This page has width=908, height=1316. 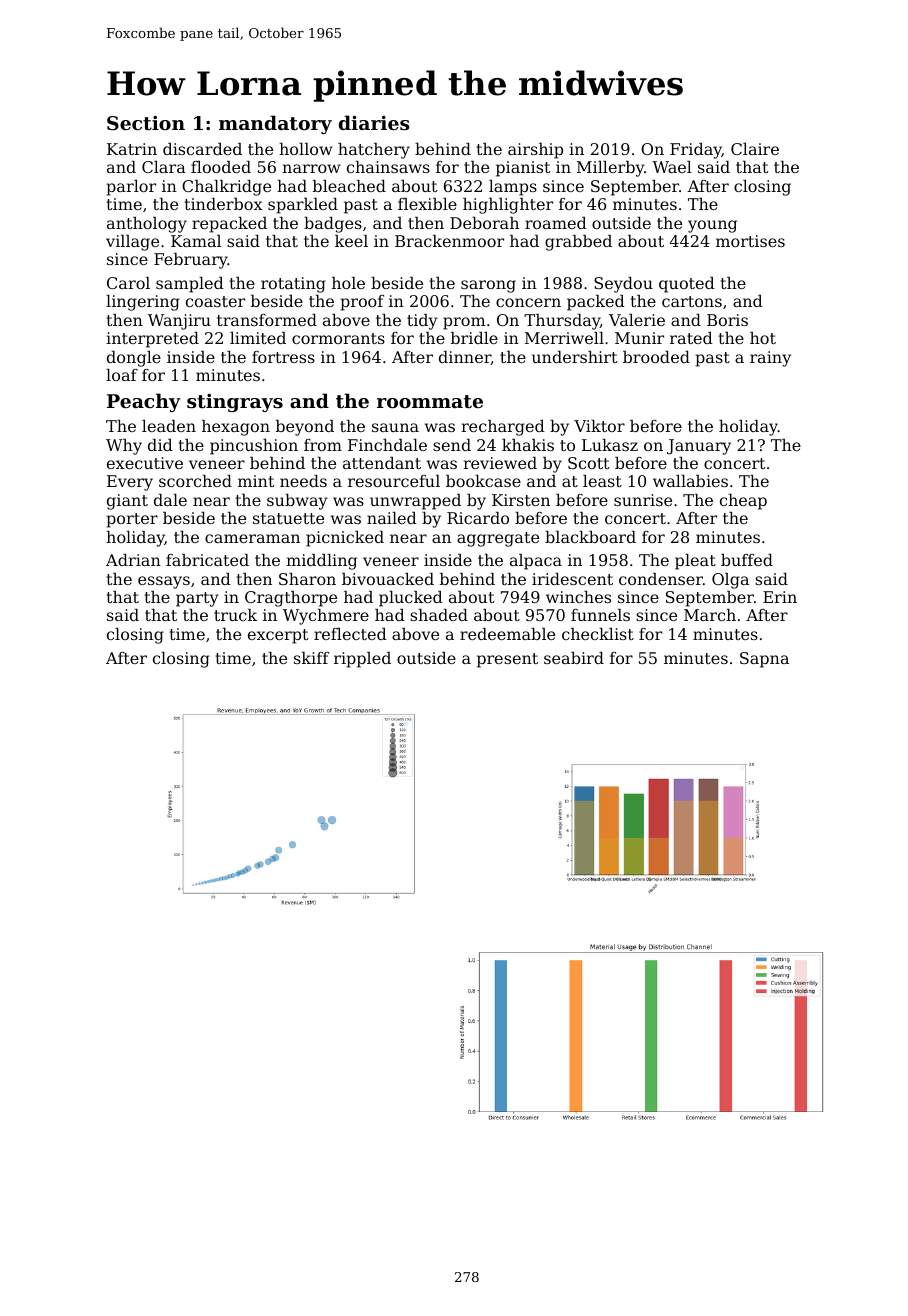 What do you see at coordinates (278, 636) in the page?
I see `excerpt` at bounding box center [278, 636].
